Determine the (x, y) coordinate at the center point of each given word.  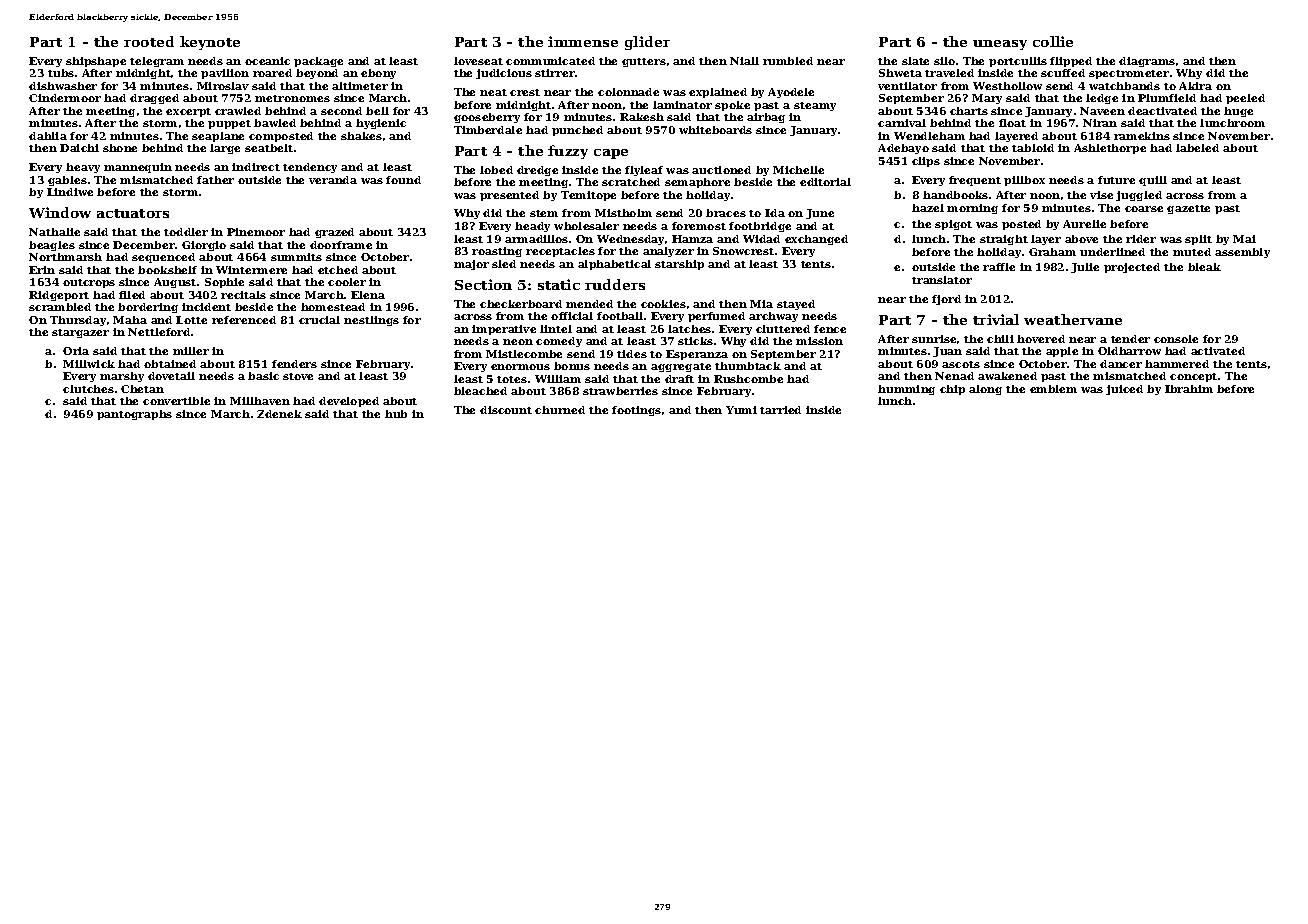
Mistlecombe (524, 354)
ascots (961, 364)
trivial (996, 319)
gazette (1188, 209)
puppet (229, 124)
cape (611, 154)
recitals (243, 295)
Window (60, 212)
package (318, 62)
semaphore (697, 183)
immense (583, 41)
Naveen (1102, 111)
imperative (504, 330)
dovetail (171, 376)
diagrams (1147, 62)
